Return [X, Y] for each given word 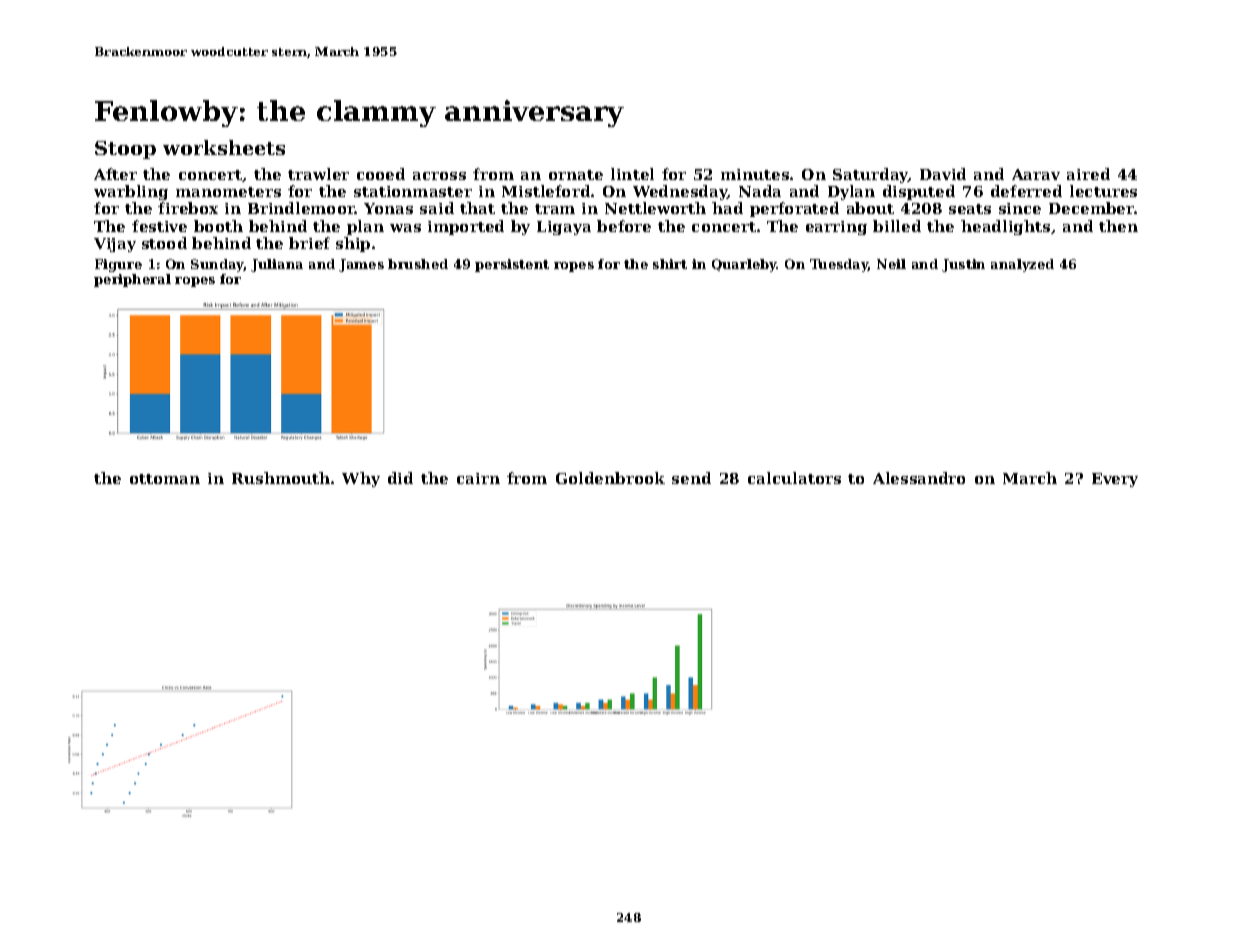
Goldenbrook [610, 478]
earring [836, 228]
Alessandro [919, 478]
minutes [755, 174]
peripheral [132, 280]
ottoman [165, 479]
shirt [670, 264]
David [943, 174]
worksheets [224, 147]
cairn [478, 478]
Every [1115, 480]
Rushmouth [281, 478]
